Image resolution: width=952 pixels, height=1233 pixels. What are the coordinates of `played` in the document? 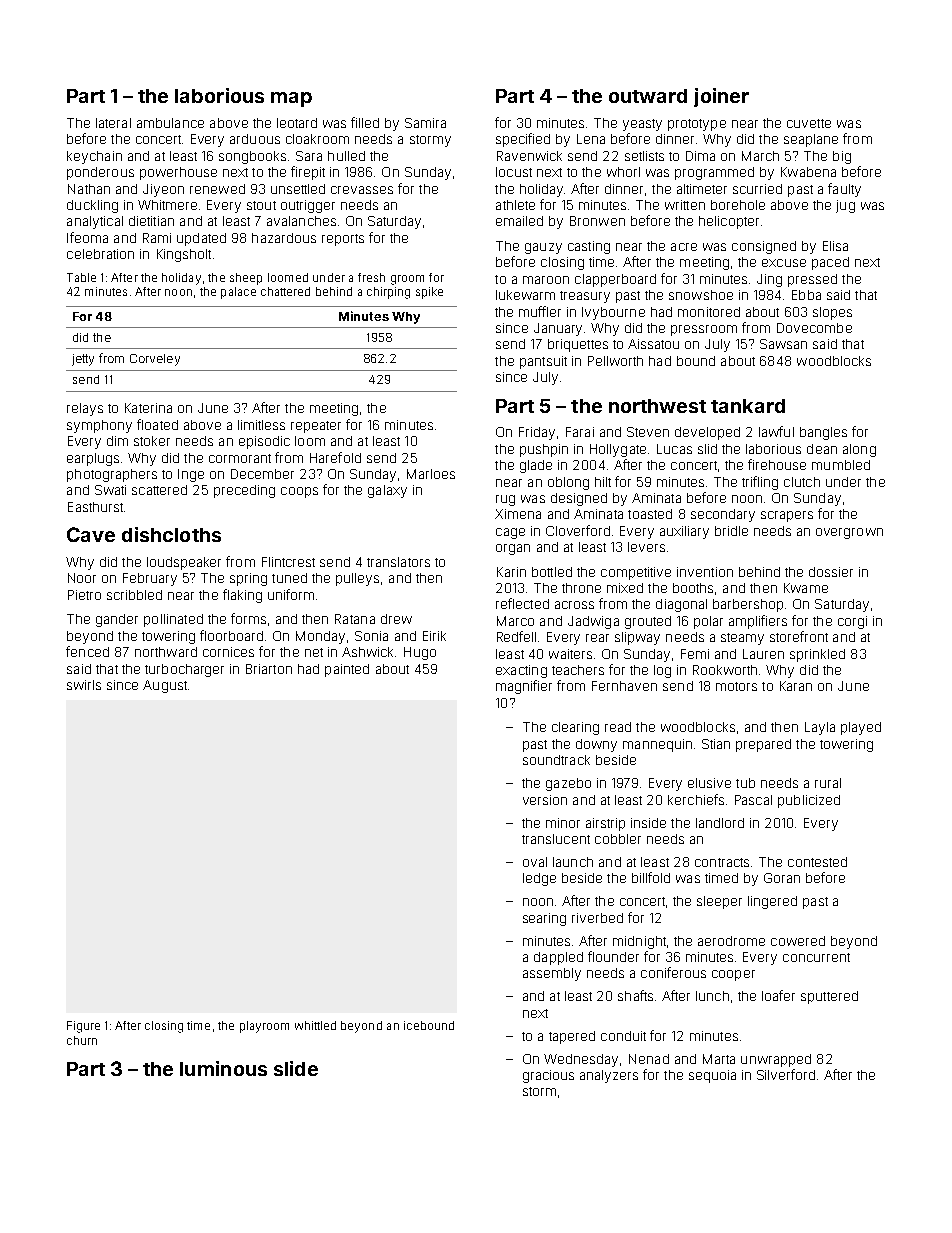 It's located at (861, 728).
